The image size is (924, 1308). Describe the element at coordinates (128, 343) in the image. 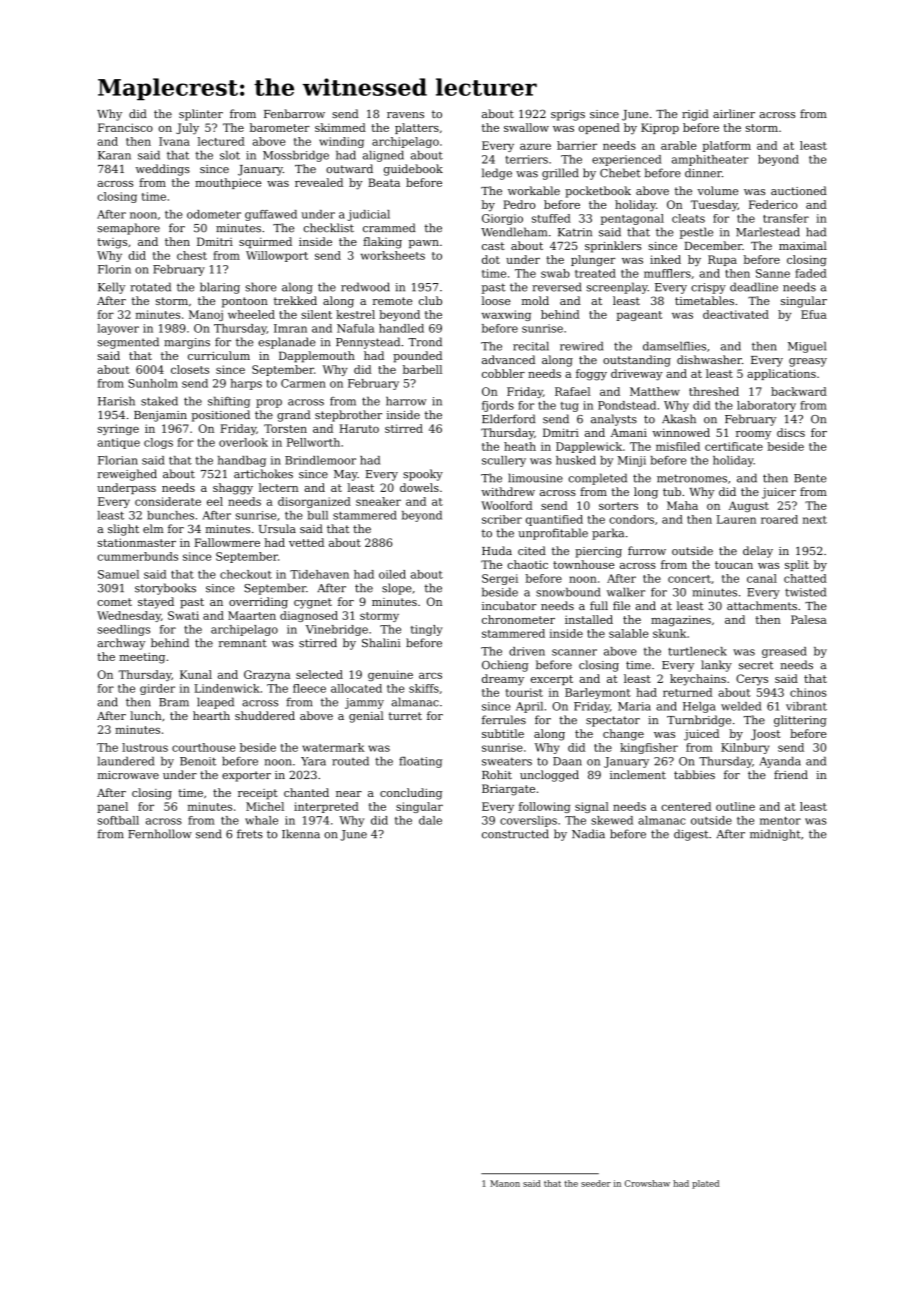

I see `segmented` at that location.
